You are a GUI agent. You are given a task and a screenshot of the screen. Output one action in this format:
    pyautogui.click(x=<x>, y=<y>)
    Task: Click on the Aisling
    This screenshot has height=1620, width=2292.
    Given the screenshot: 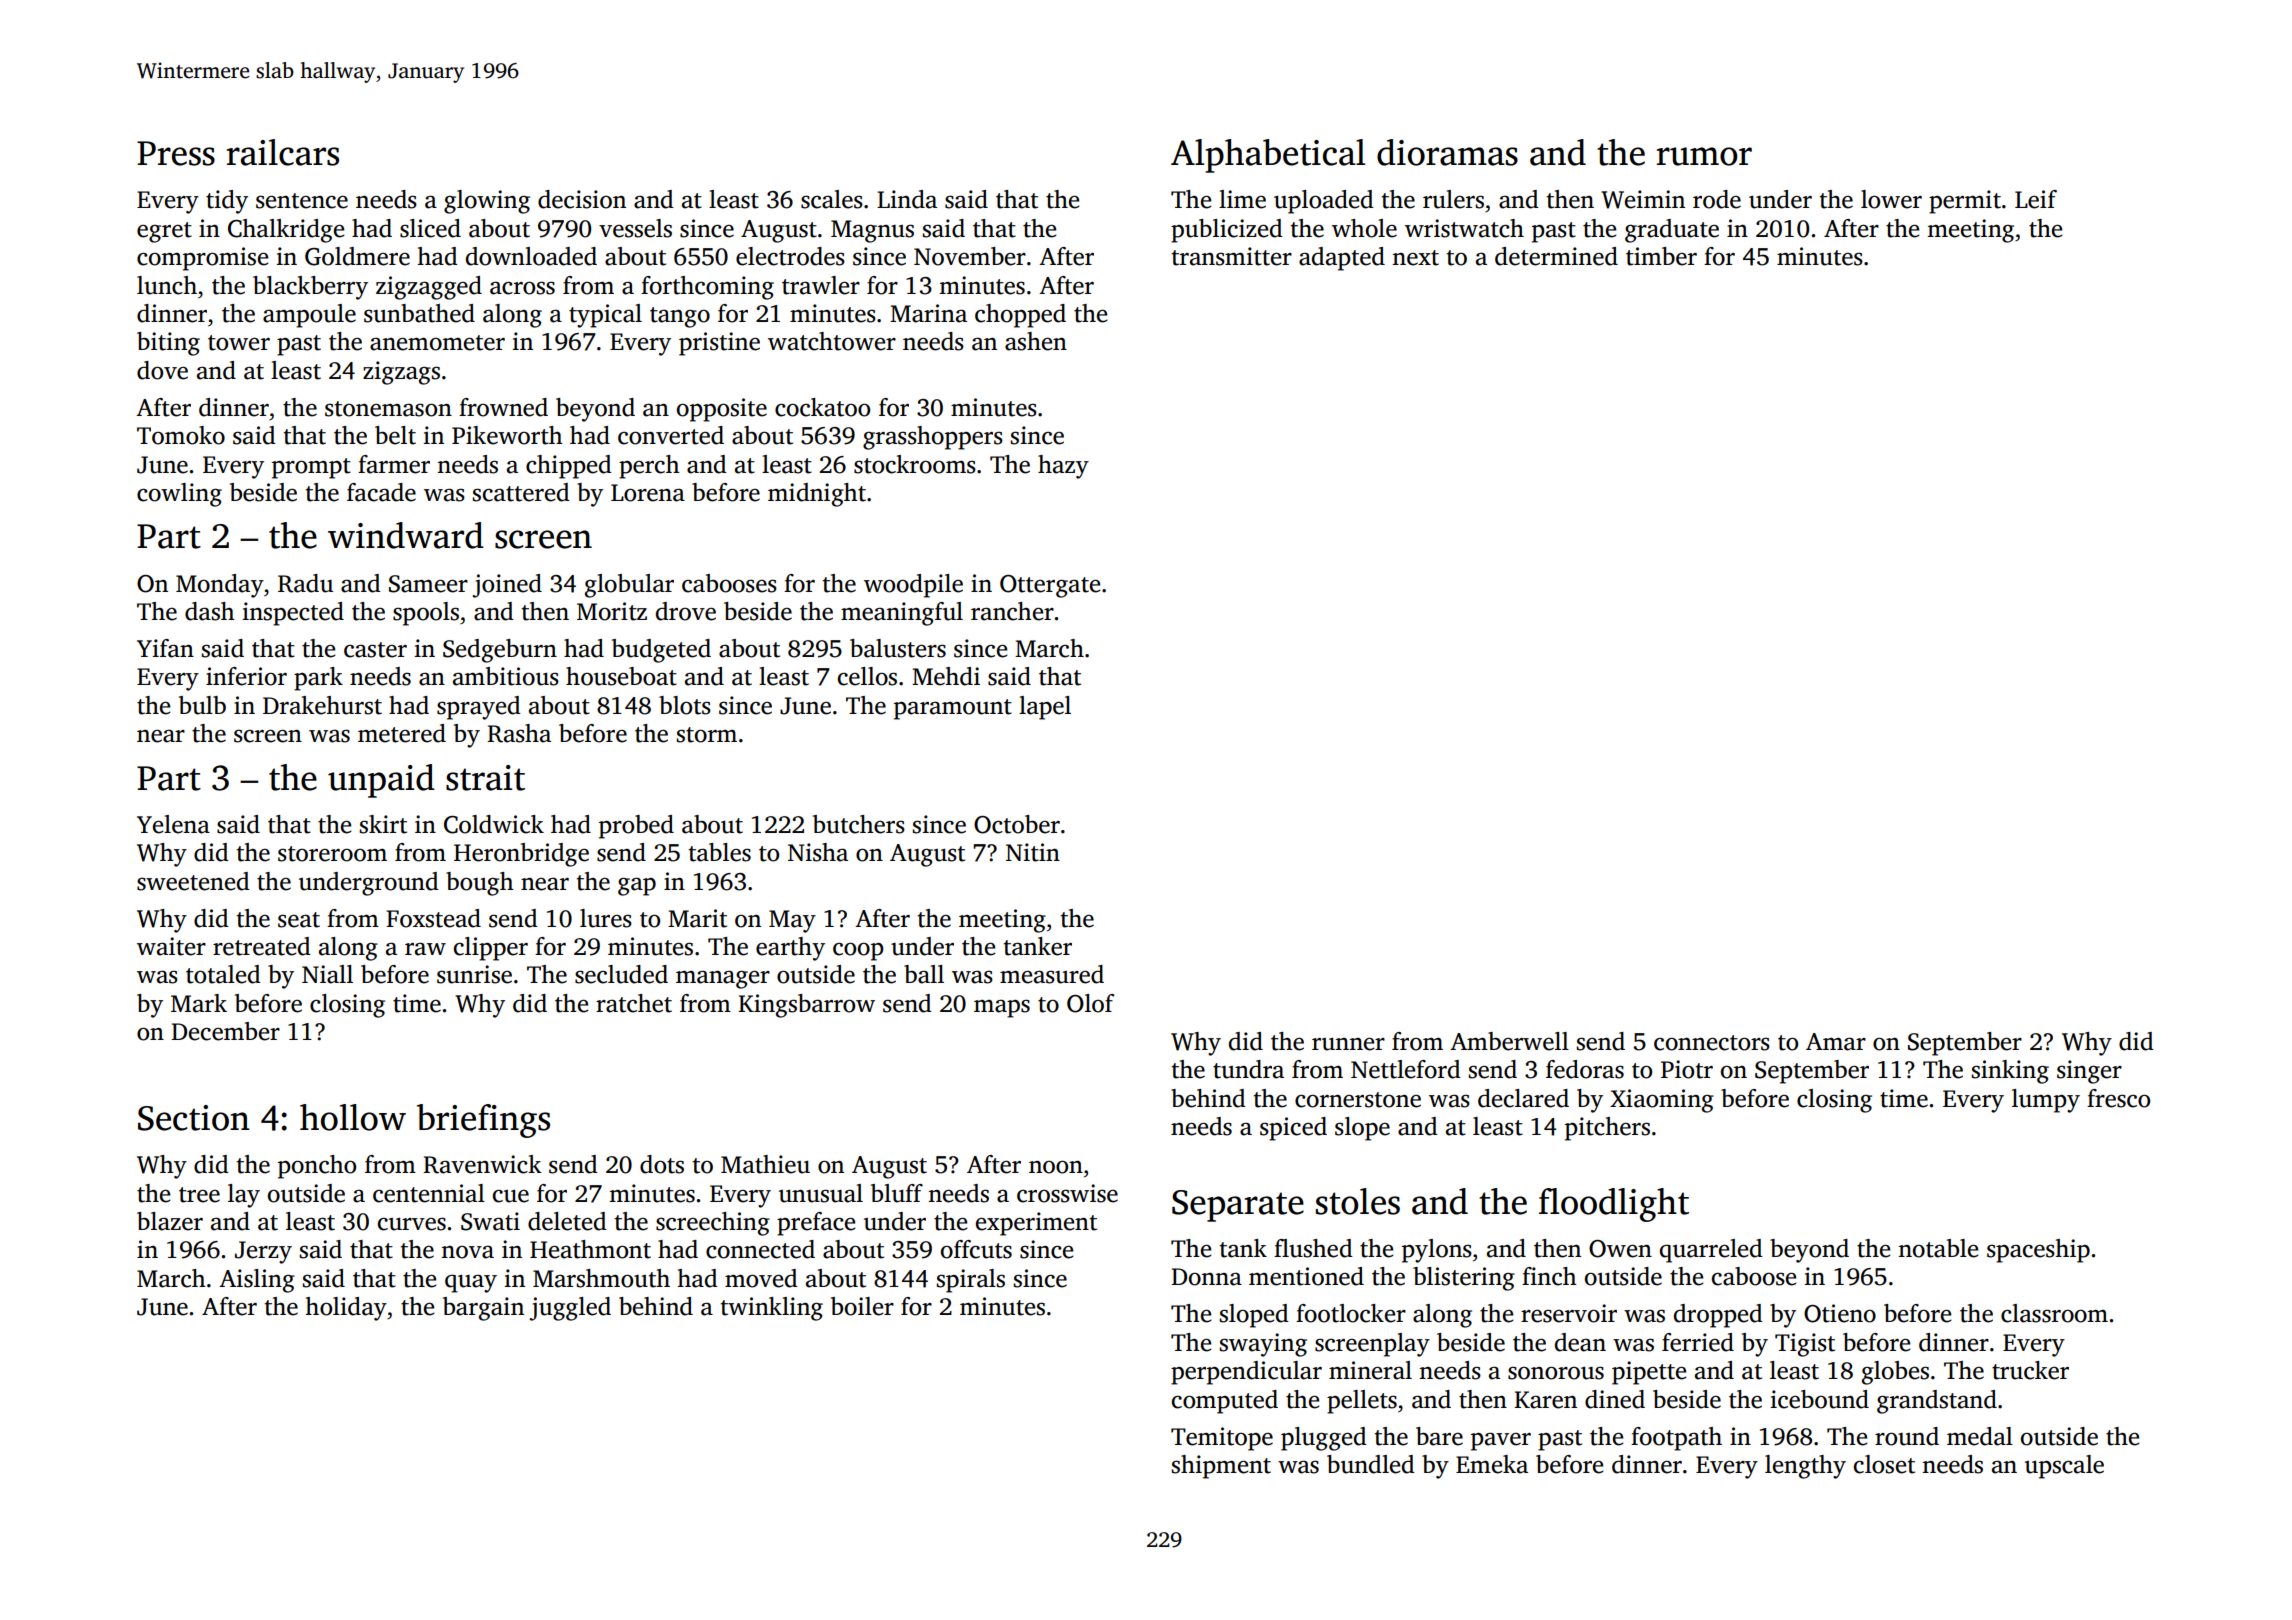 What is the action you would take?
    pyautogui.click(x=257, y=1281)
